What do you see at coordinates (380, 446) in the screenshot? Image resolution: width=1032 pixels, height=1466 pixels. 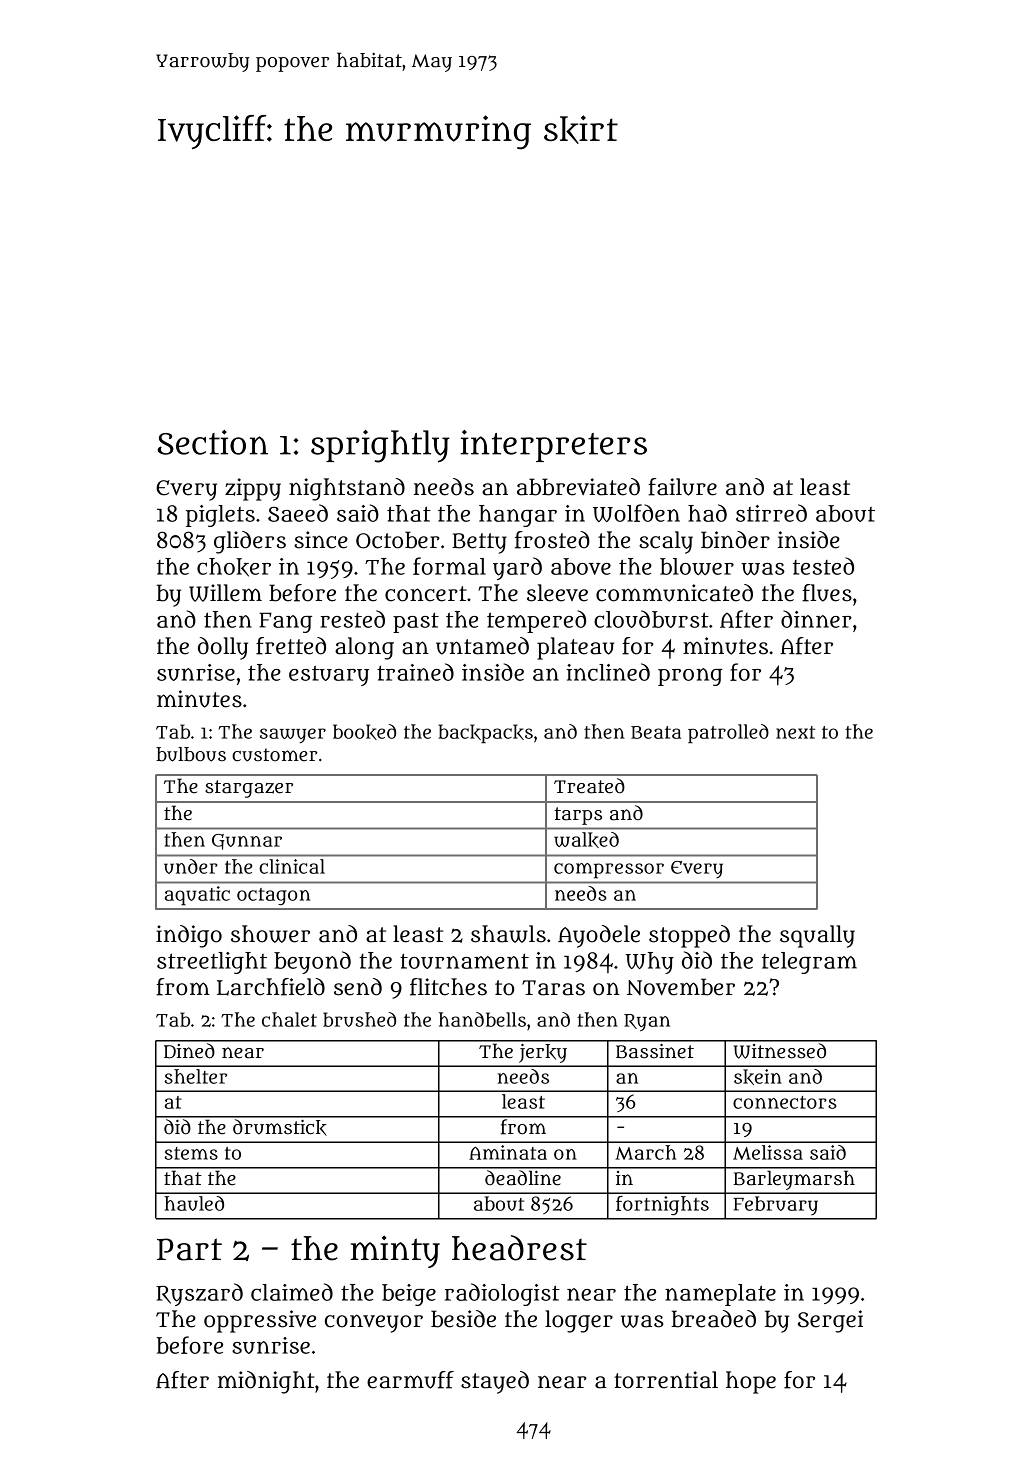 I see `sprightly` at bounding box center [380, 446].
